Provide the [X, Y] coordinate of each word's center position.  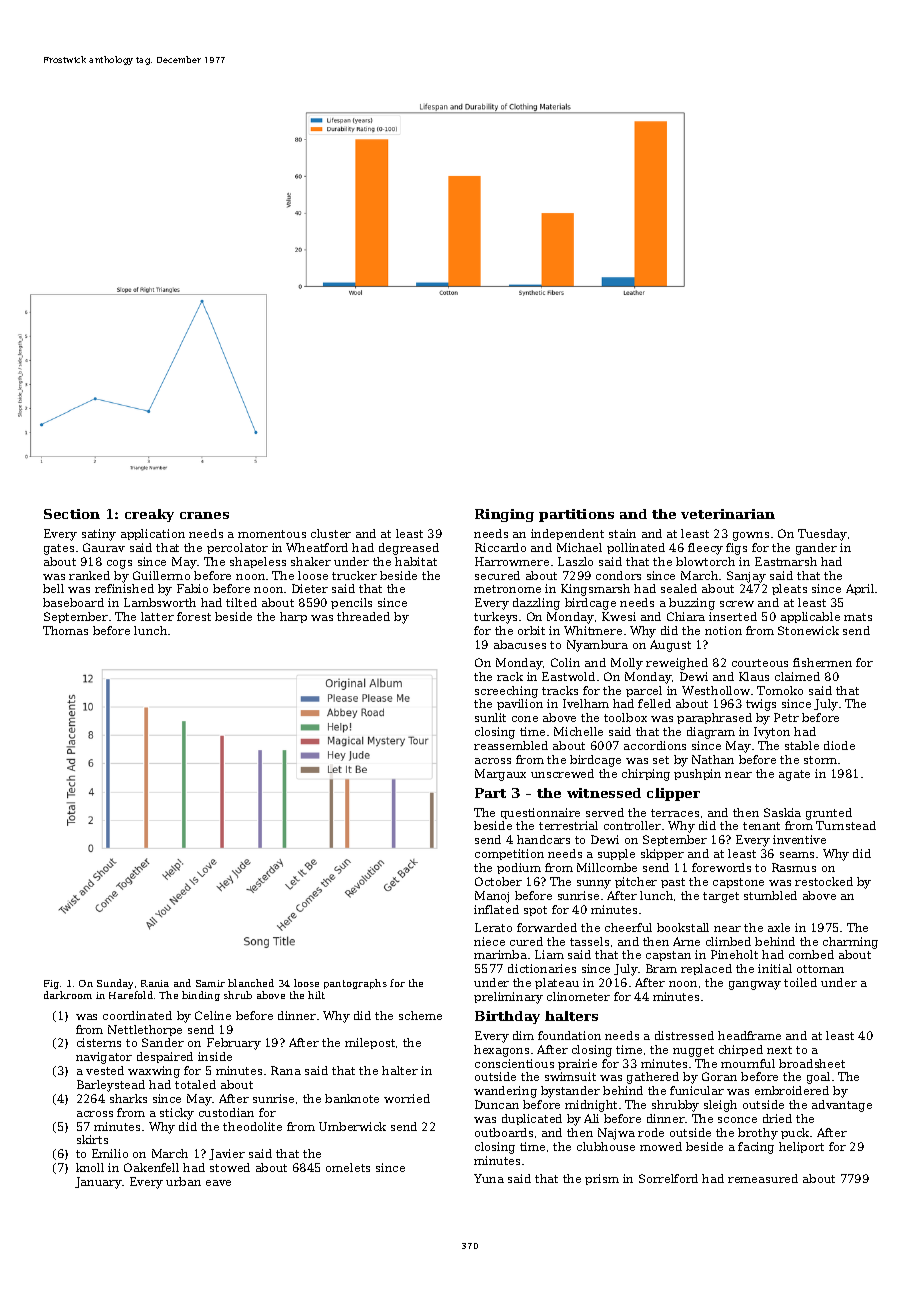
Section [72, 514]
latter [157, 616]
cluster [331, 533]
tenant [761, 826]
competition [509, 854]
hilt [316, 995]
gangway [755, 985]
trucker [354, 575]
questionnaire [540, 813]
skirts [92, 1139]
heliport [801, 1147]
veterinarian [728, 514]
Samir [210, 983]
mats [858, 617]
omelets [348, 1167]
